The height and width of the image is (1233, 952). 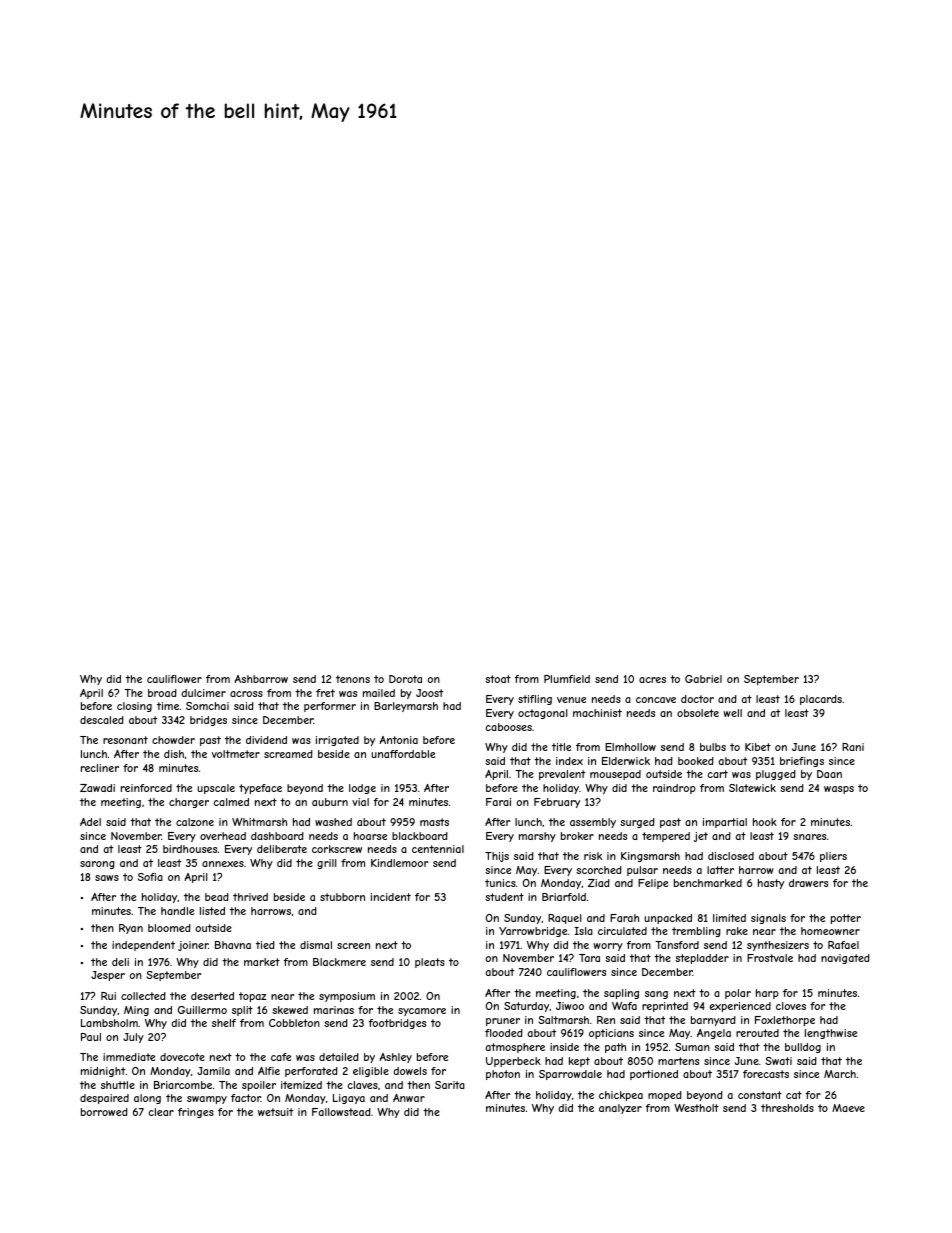 What do you see at coordinates (104, 1112) in the image?
I see `borrowed` at bounding box center [104, 1112].
